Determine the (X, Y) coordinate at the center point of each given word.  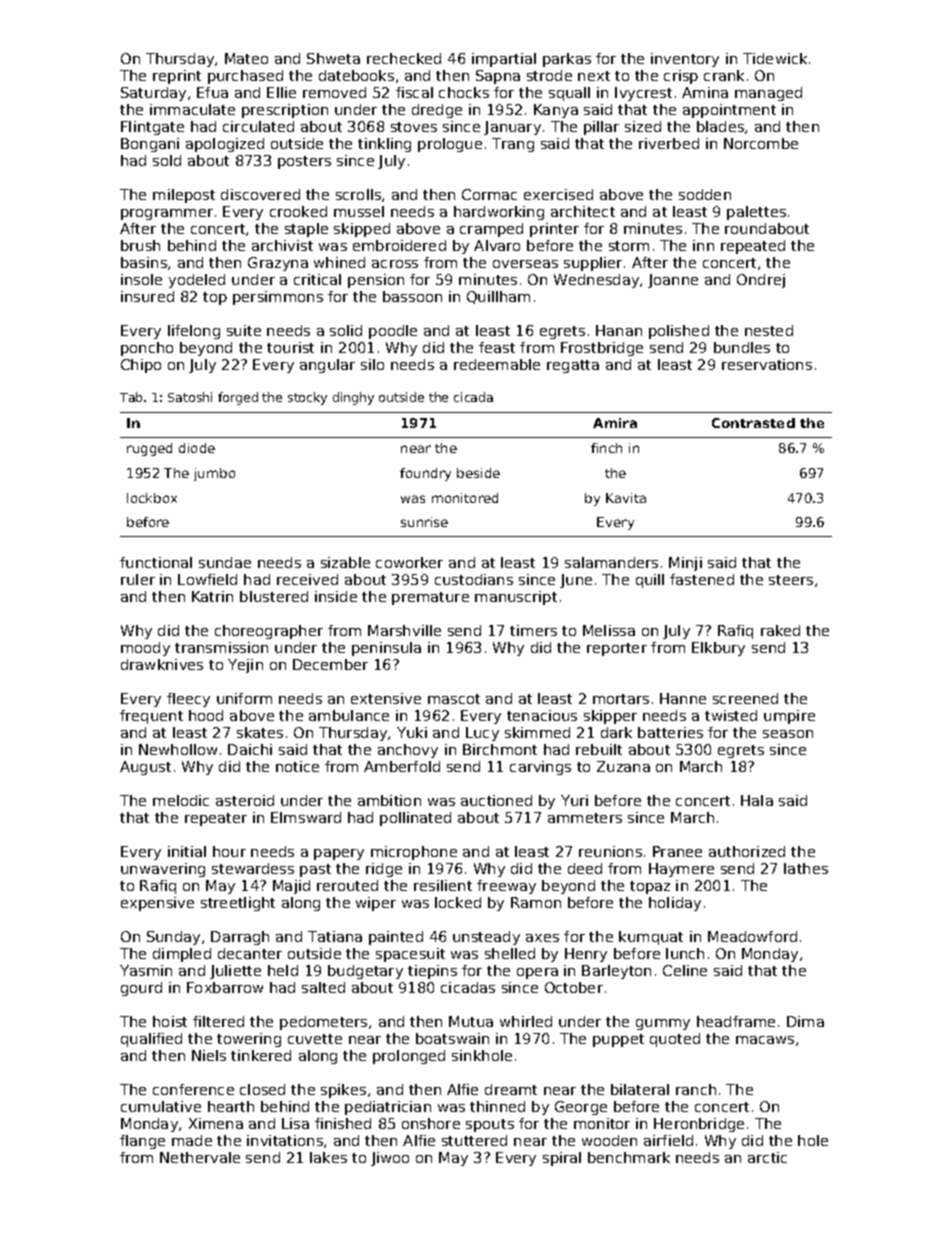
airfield (668, 1140)
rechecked (404, 58)
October (574, 987)
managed (768, 94)
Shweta (333, 58)
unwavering (163, 870)
